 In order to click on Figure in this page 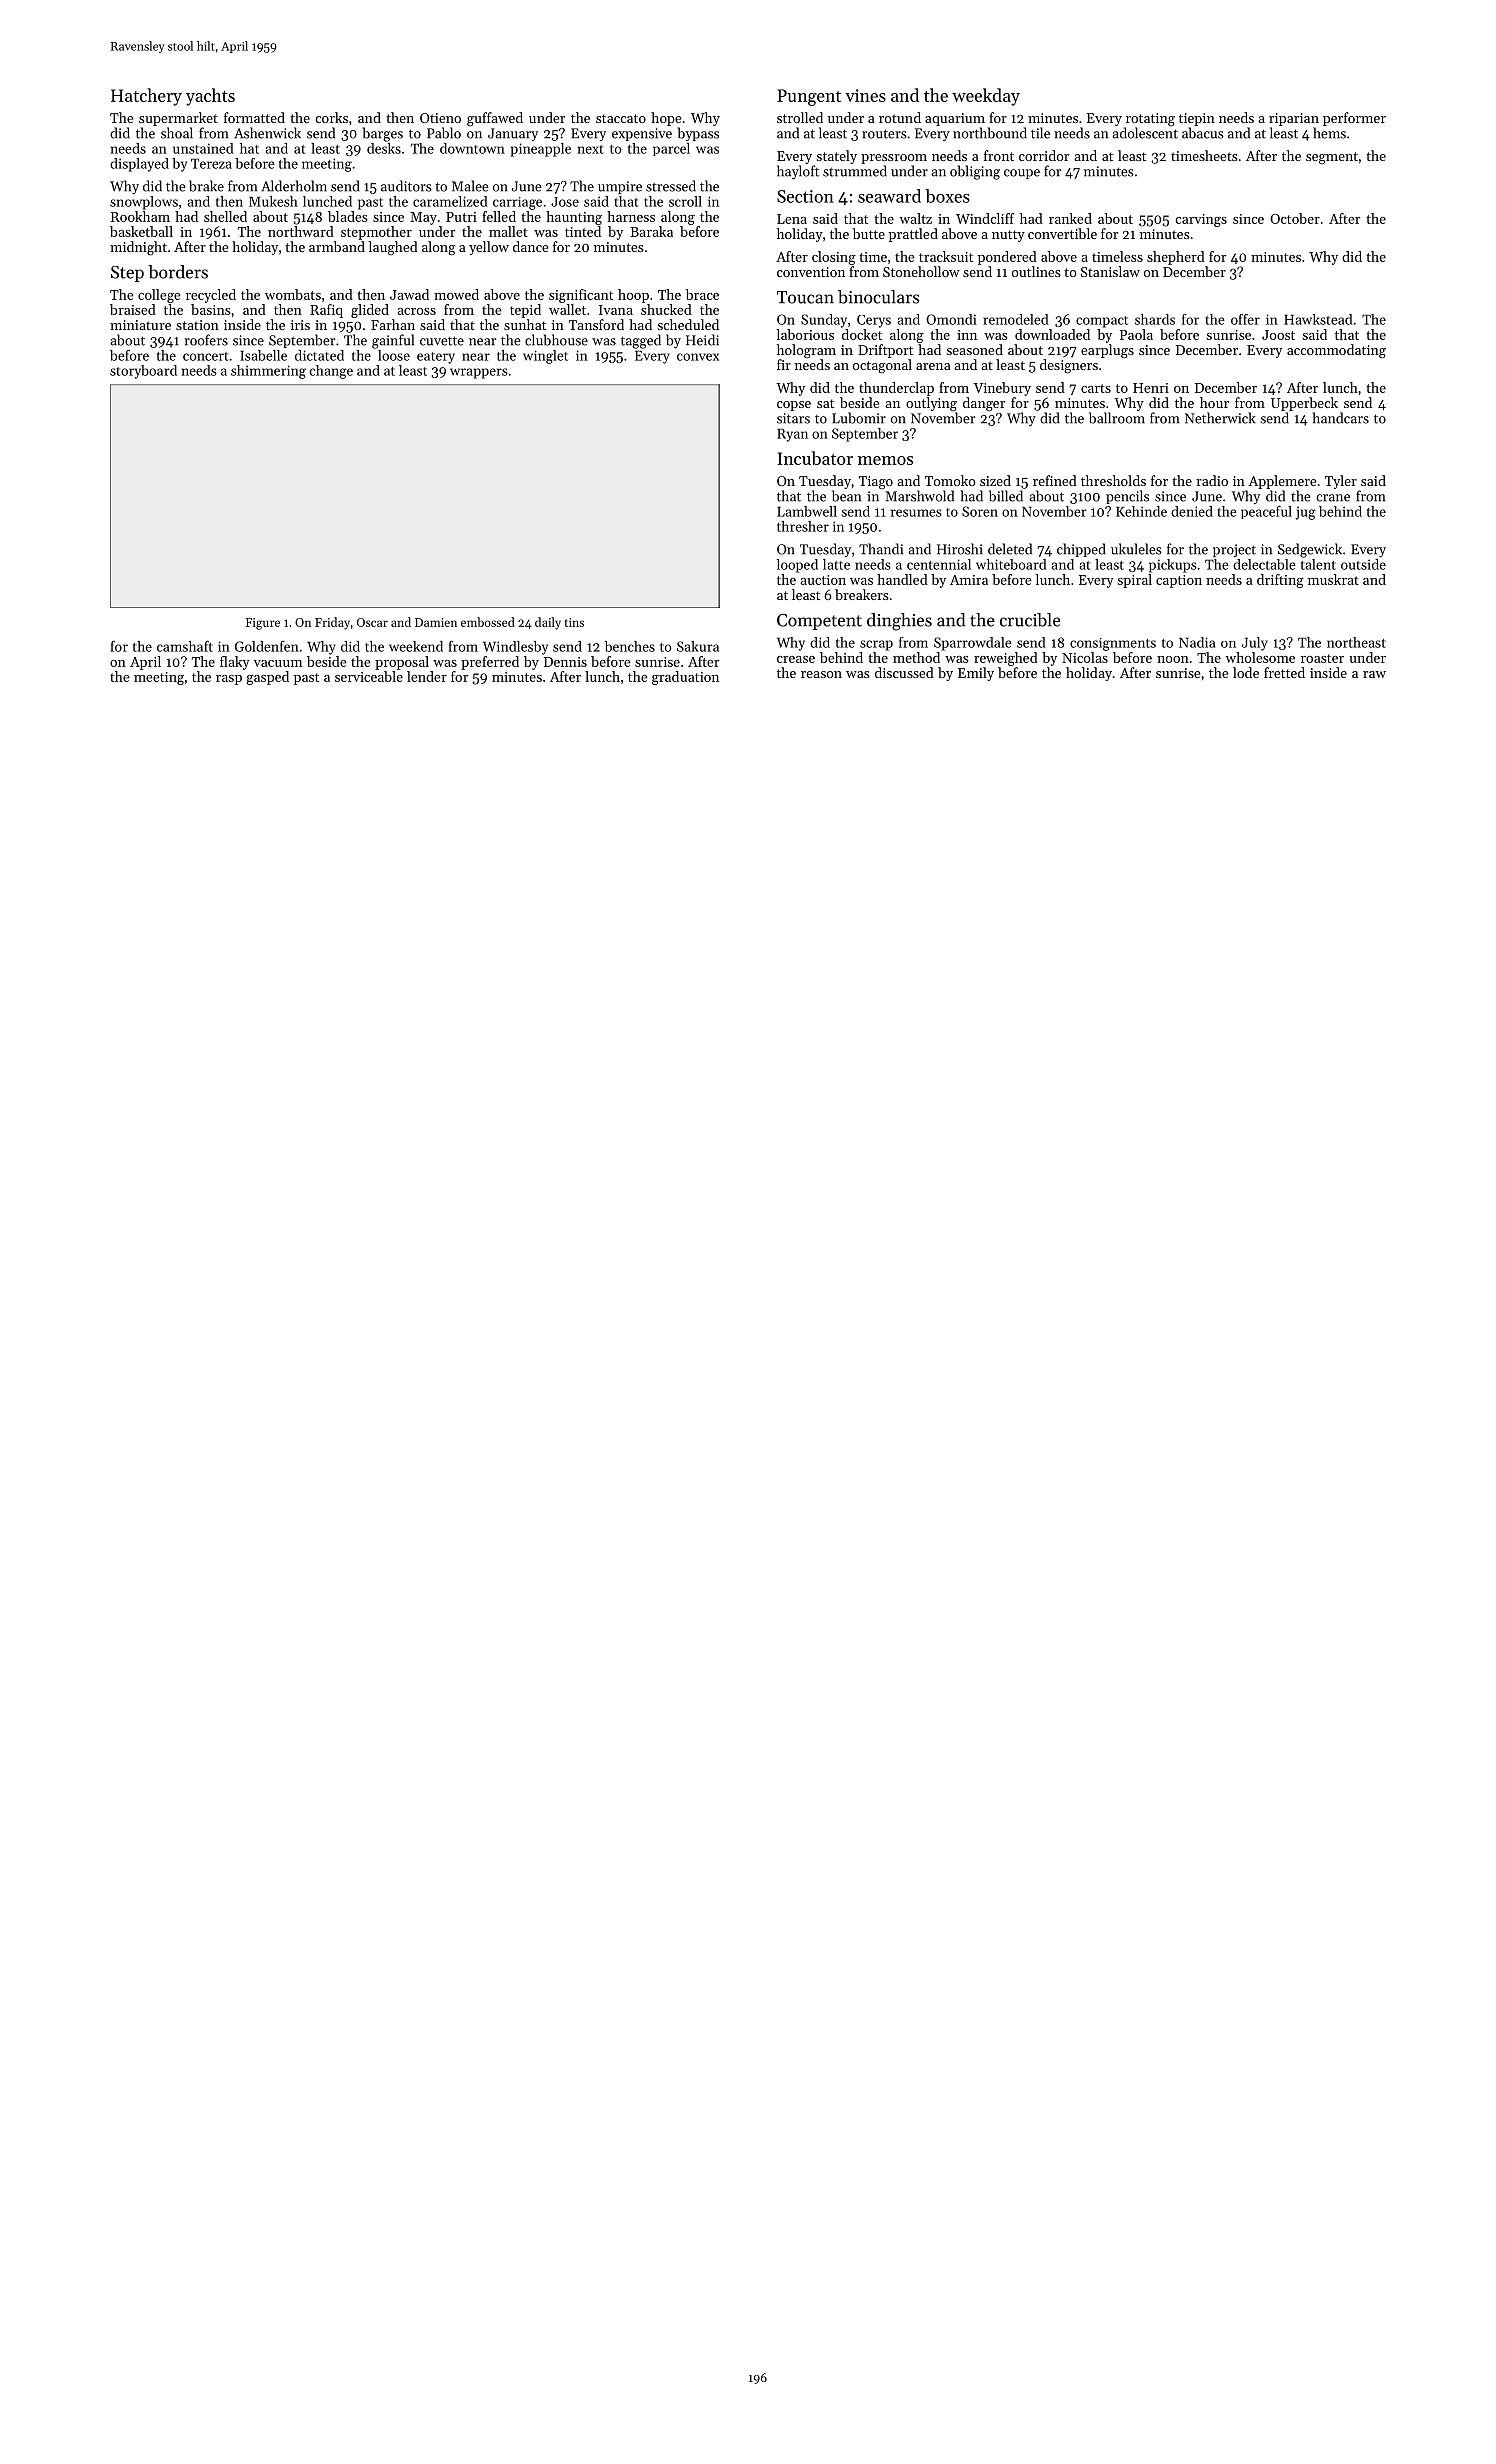, I will do `click(263, 624)`.
